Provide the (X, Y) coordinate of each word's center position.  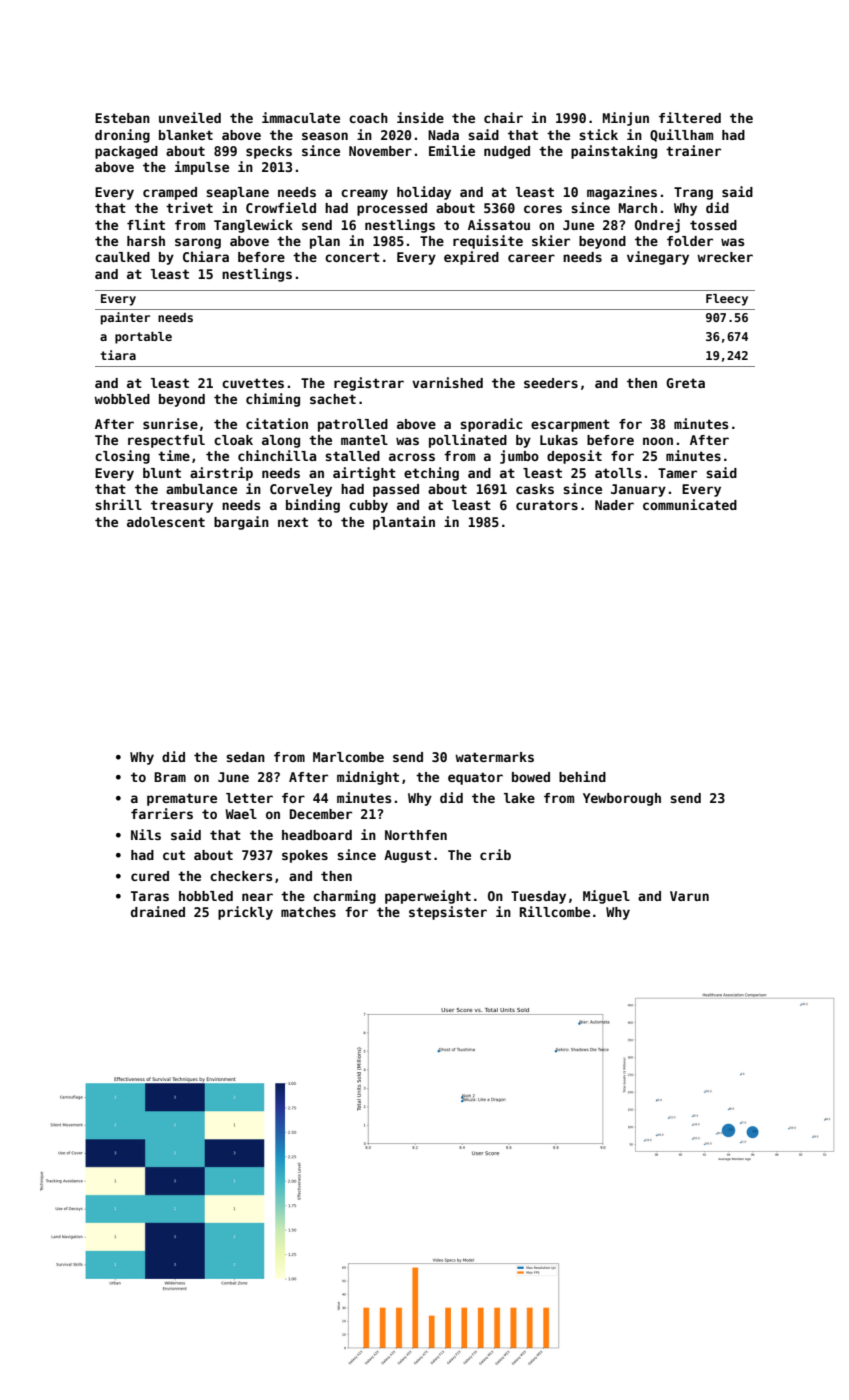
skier (551, 240)
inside (420, 117)
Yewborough (622, 799)
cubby (368, 506)
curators (547, 505)
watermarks (494, 757)
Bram (170, 777)
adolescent (166, 522)
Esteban (122, 118)
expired (471, 258)
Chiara (206, 256)
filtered (690, 117)
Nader (614, 505)
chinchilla (277, 455)
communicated (690, 504)
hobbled (206, 896)
